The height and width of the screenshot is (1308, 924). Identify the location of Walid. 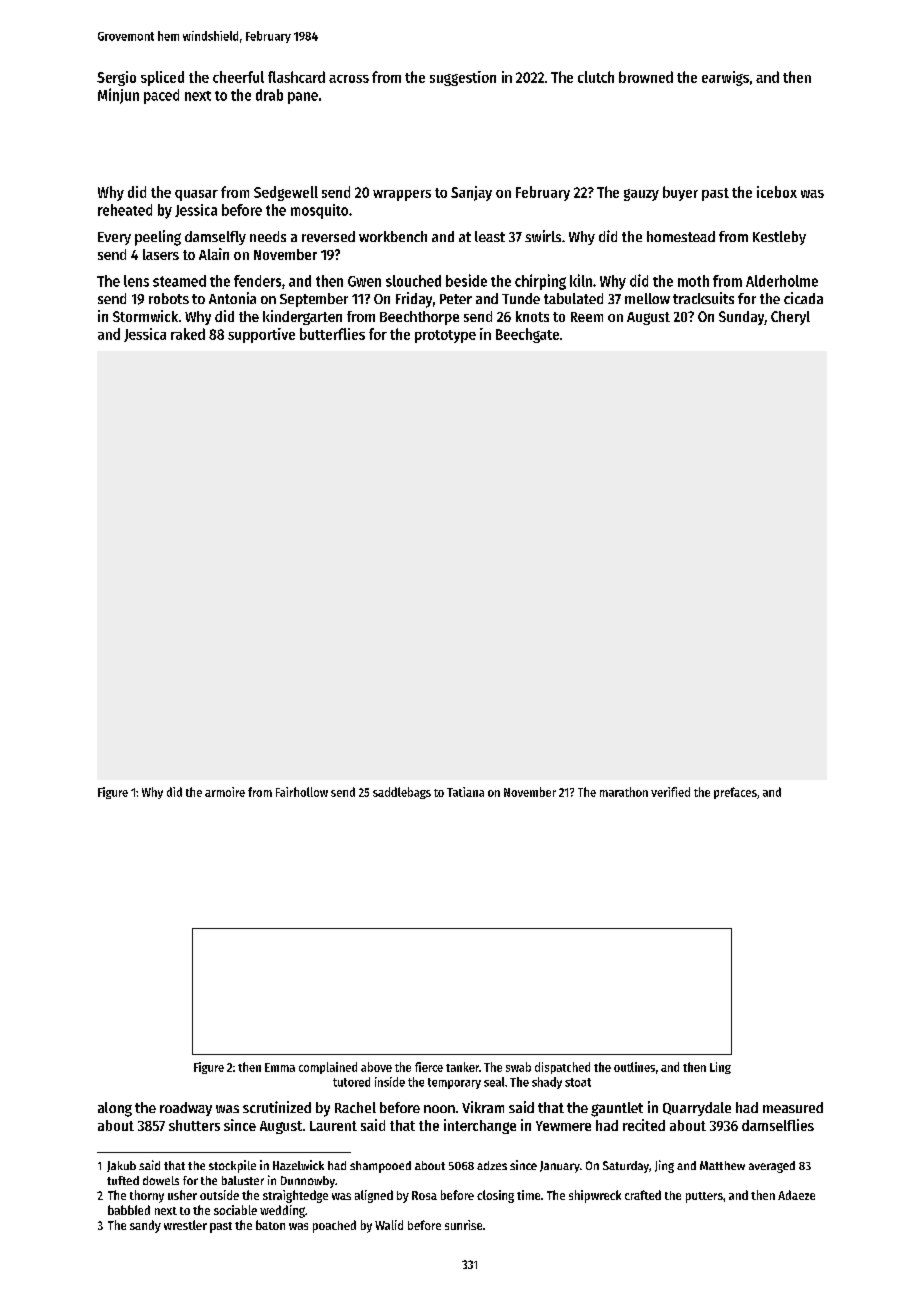
(389, 1225).
